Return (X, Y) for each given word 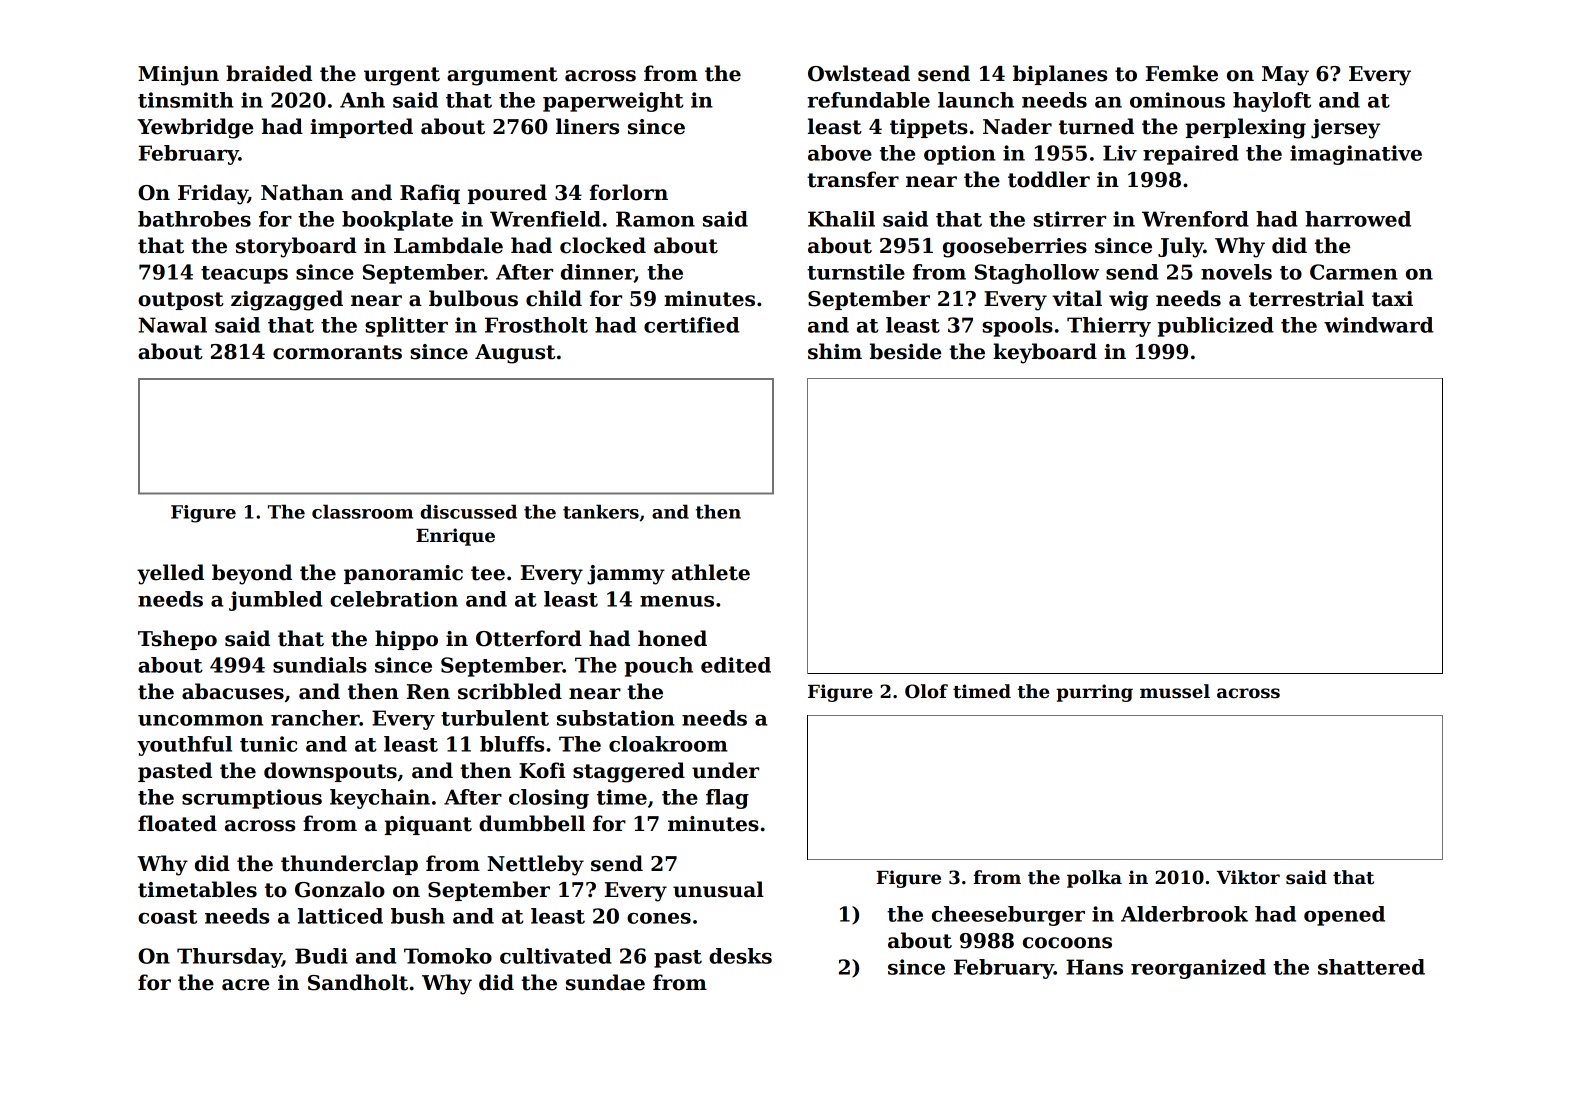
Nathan (302, 192)
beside (905, 351)
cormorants (337, 352)
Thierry (1109, 327)
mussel (1175, 691)
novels (1236, 272)
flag (727, 799)
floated (177, 823)
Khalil (841, 219)
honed (672, 638)
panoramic (403, 574)
